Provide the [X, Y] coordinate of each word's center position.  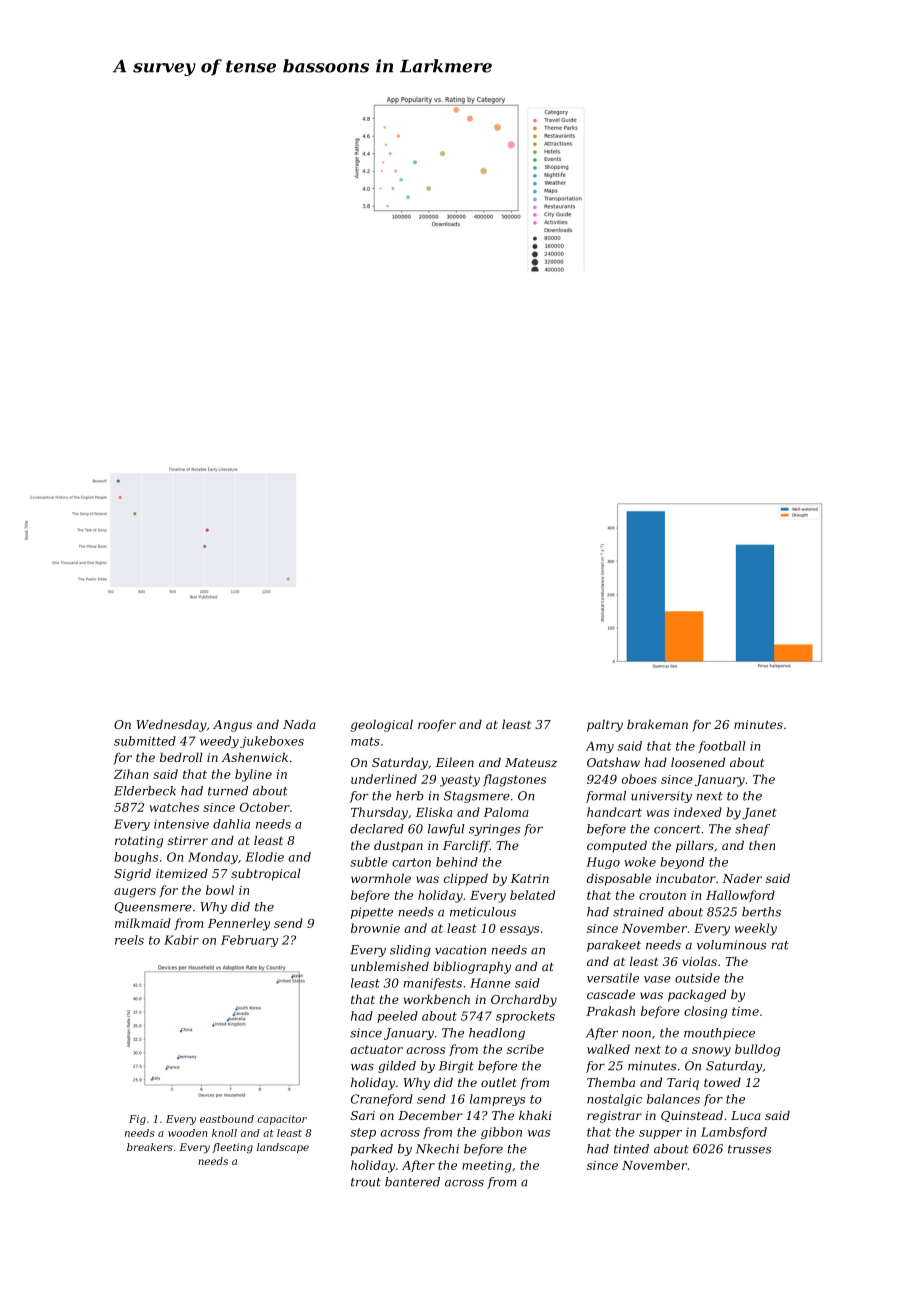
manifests [433, 984]
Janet [759, 813]
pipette [372, 913]
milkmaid [143, 923]
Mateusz [531, 762]
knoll [224, 1133]
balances [673, 1099]
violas [699, 961]
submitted [145, 741]
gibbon [501, 1133]
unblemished [390, 966]
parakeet [614, 946]
